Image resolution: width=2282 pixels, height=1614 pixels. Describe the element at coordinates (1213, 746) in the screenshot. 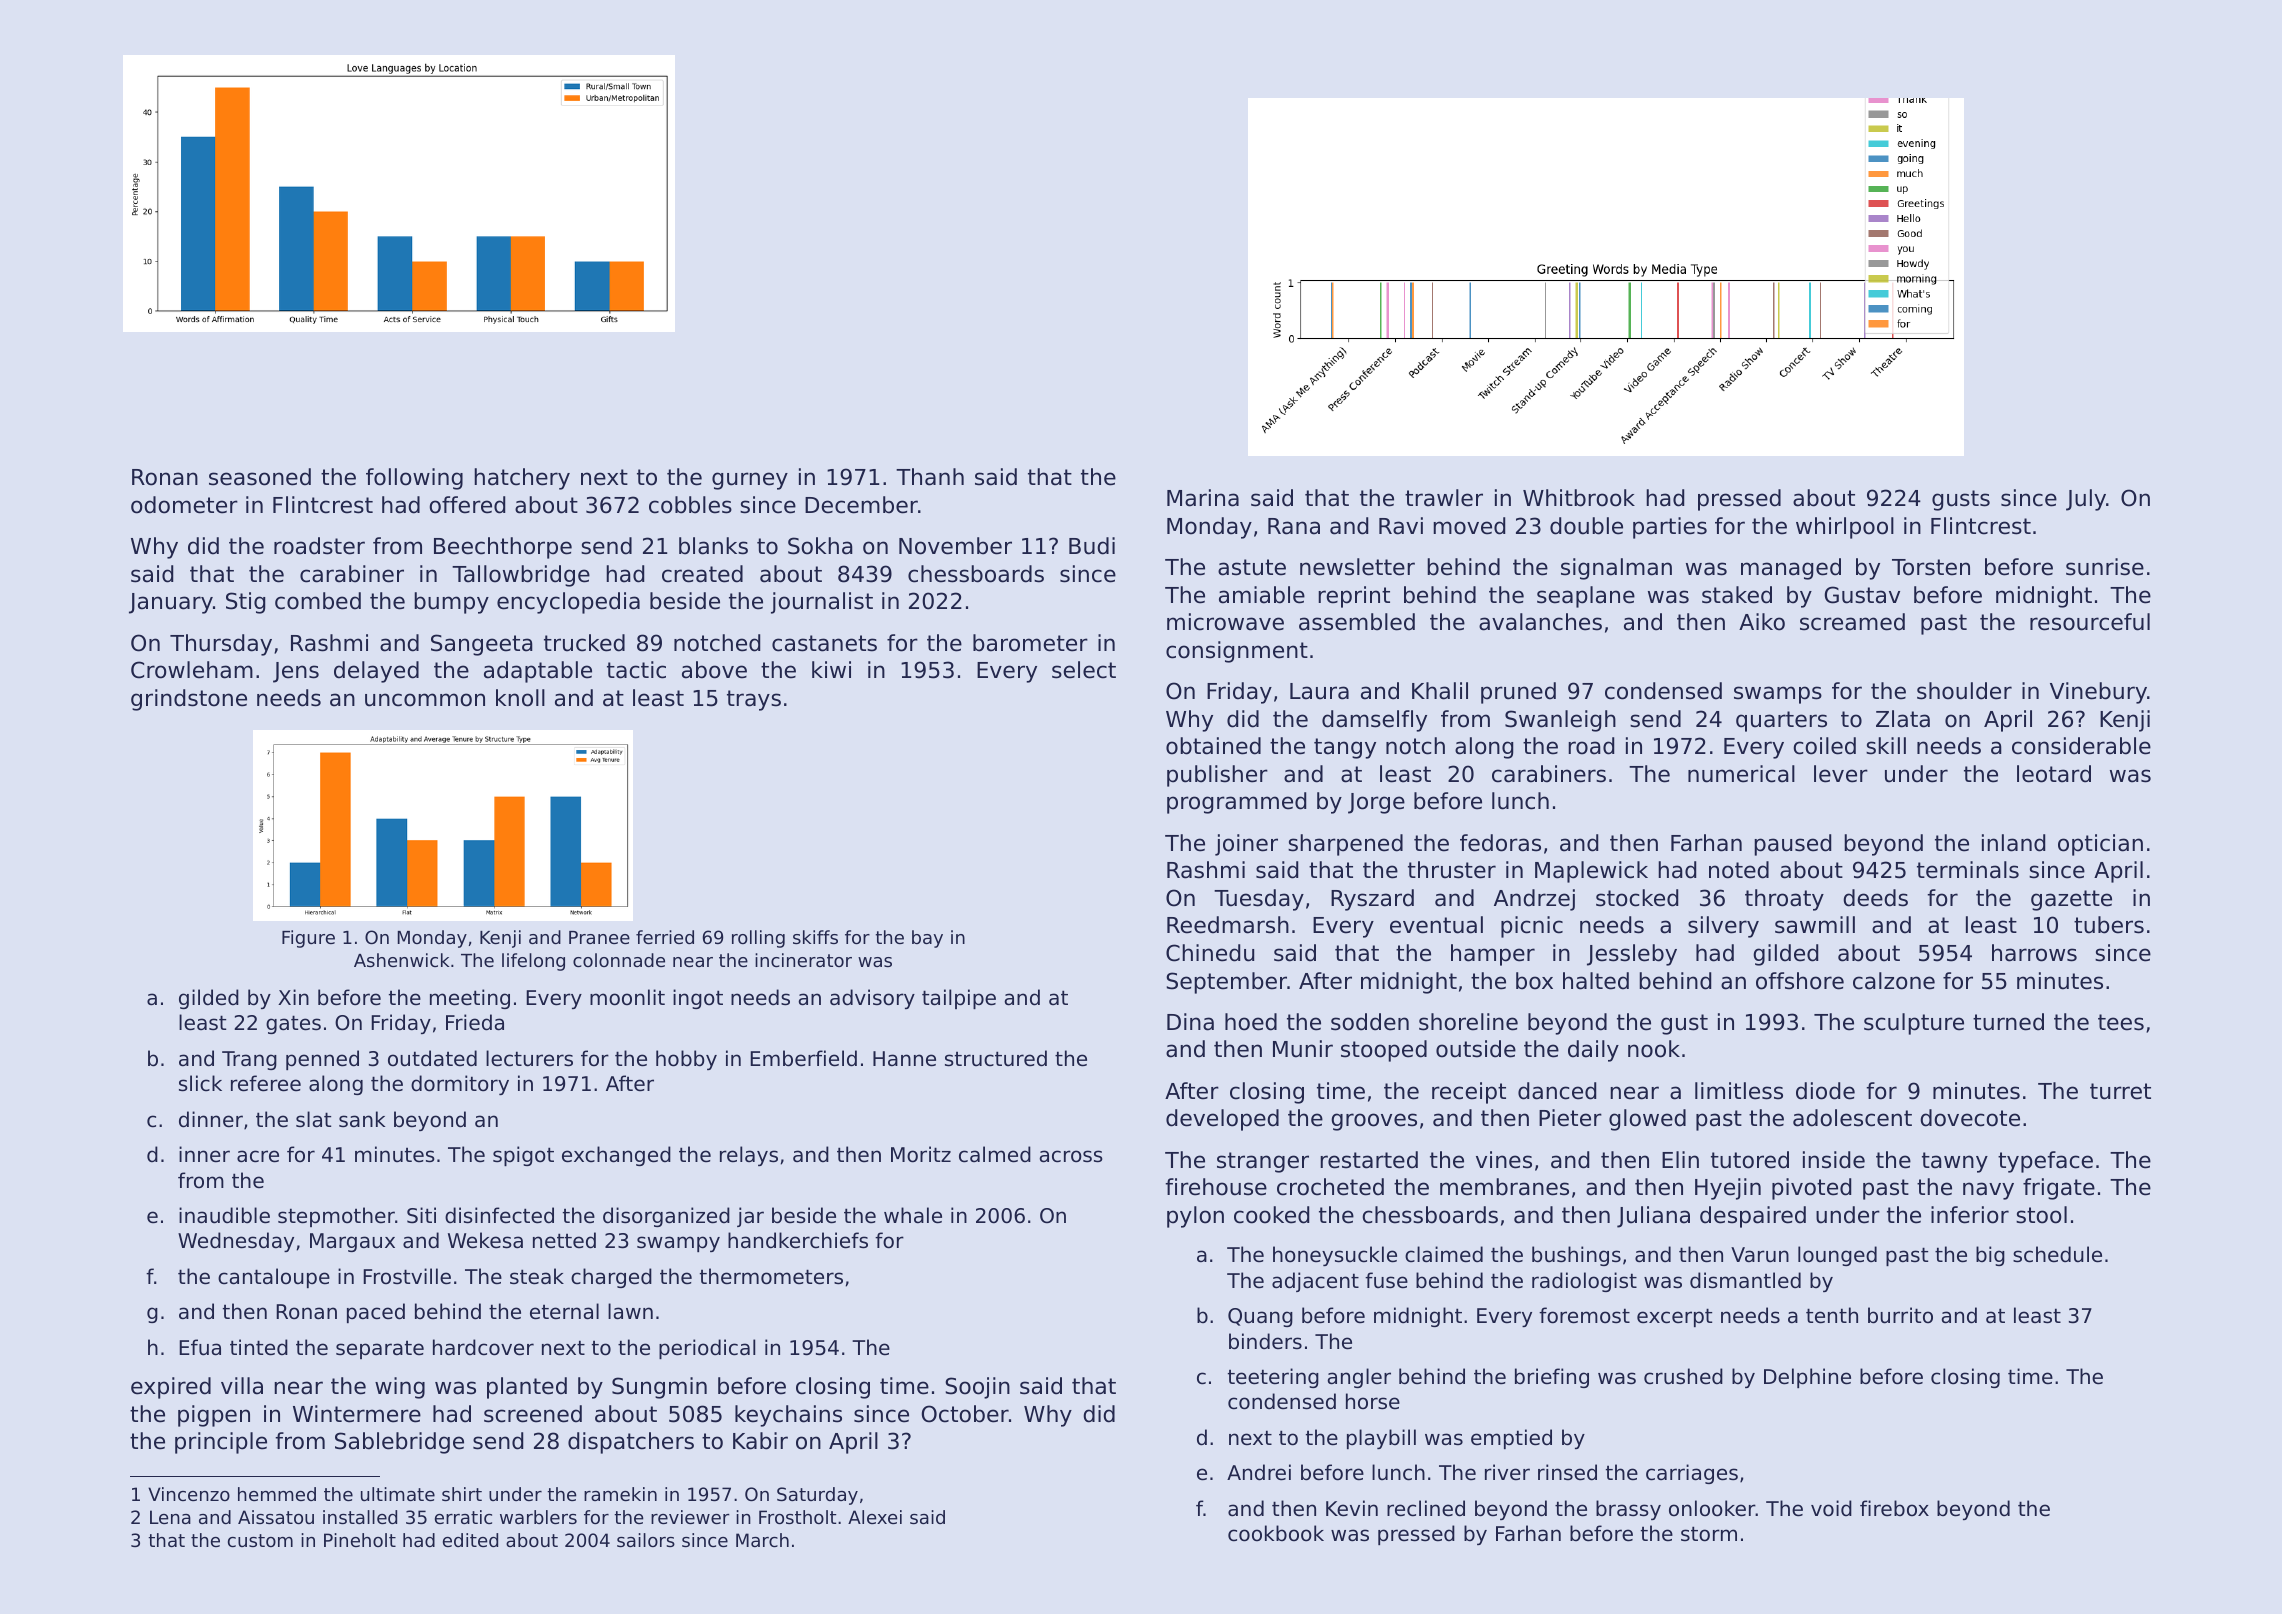

I see `obtained` at that location.
